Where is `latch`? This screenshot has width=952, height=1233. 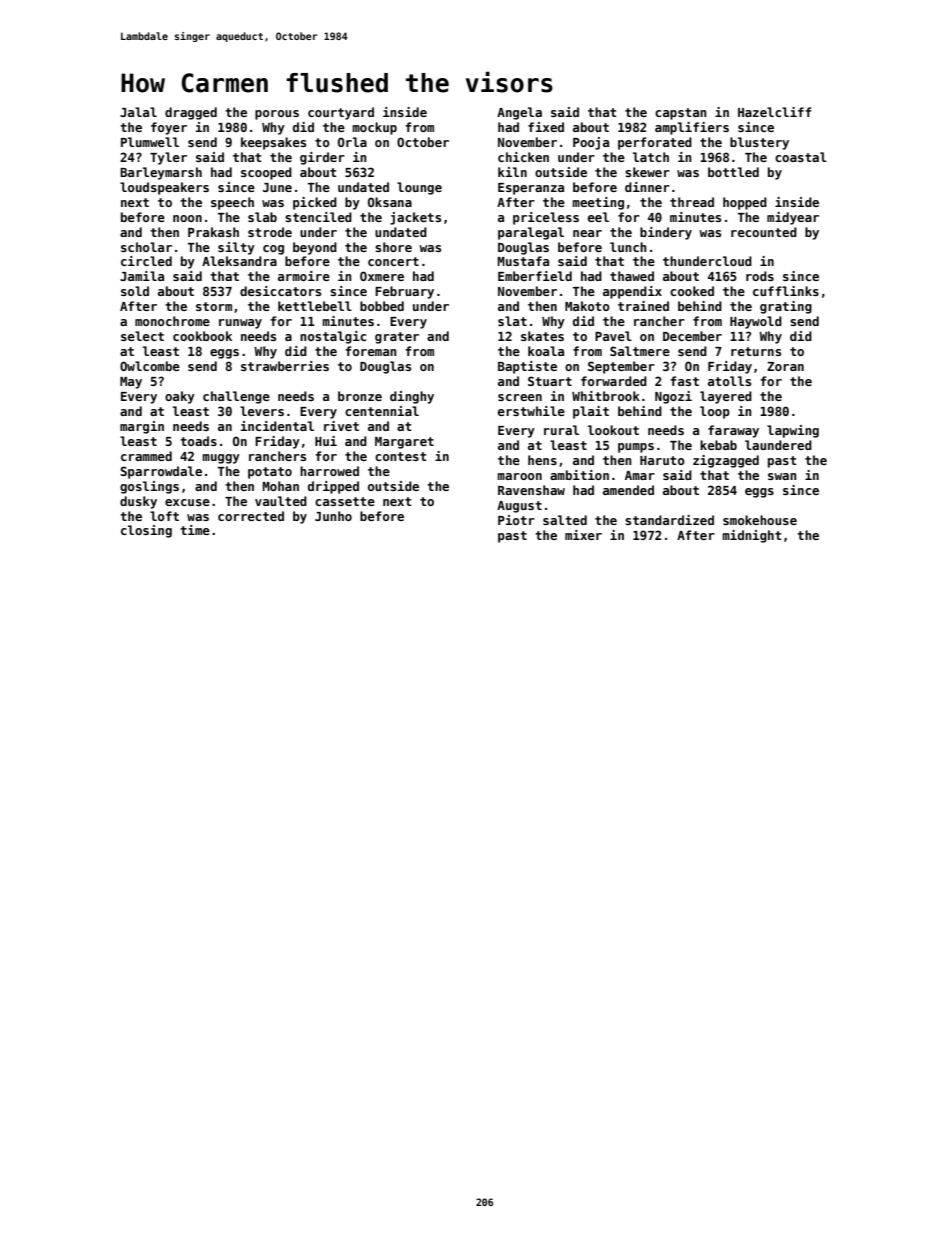
latch is located at coordinates (651, 157).
